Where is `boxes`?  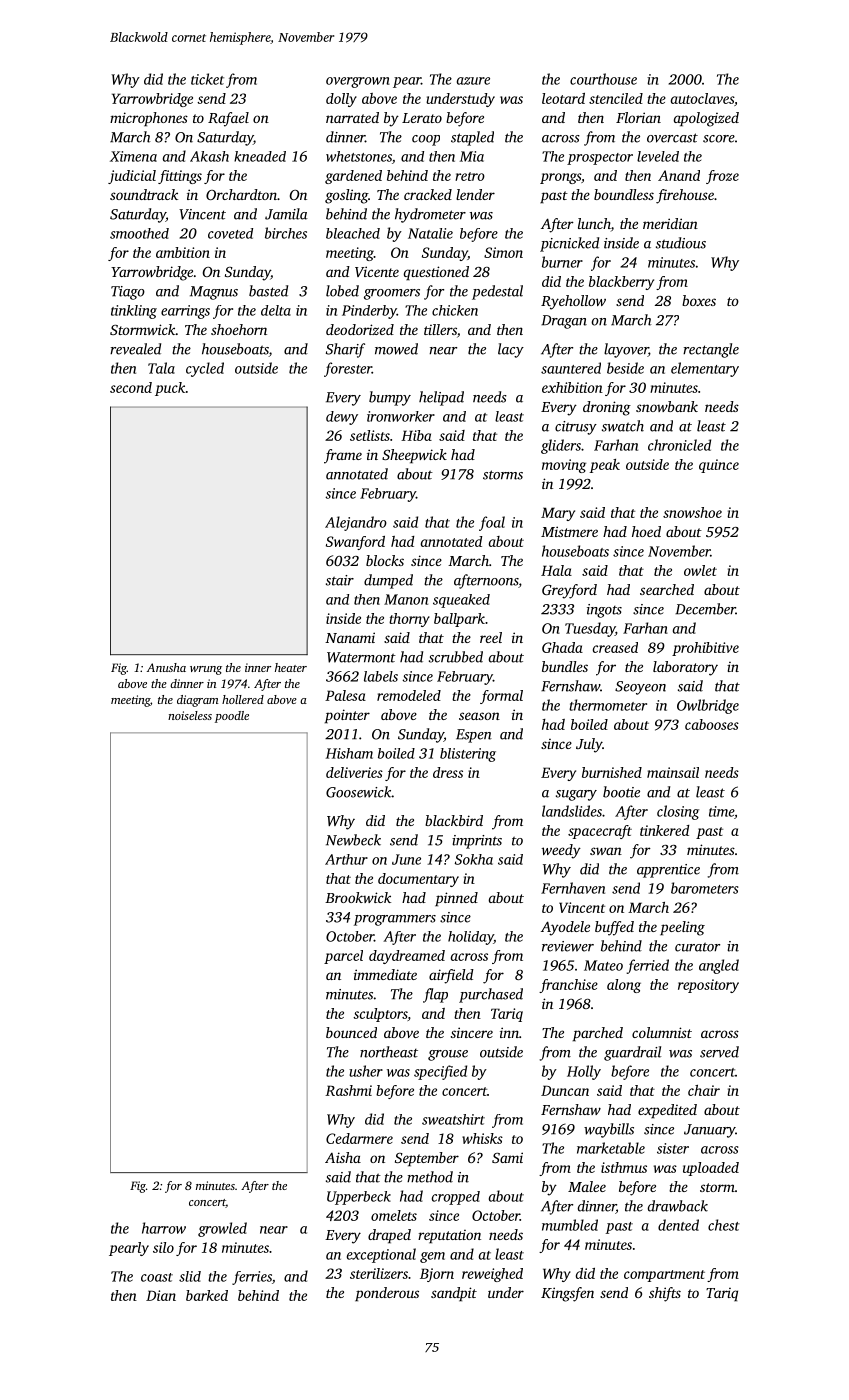 boxes is located at coordinates (699, 300).
